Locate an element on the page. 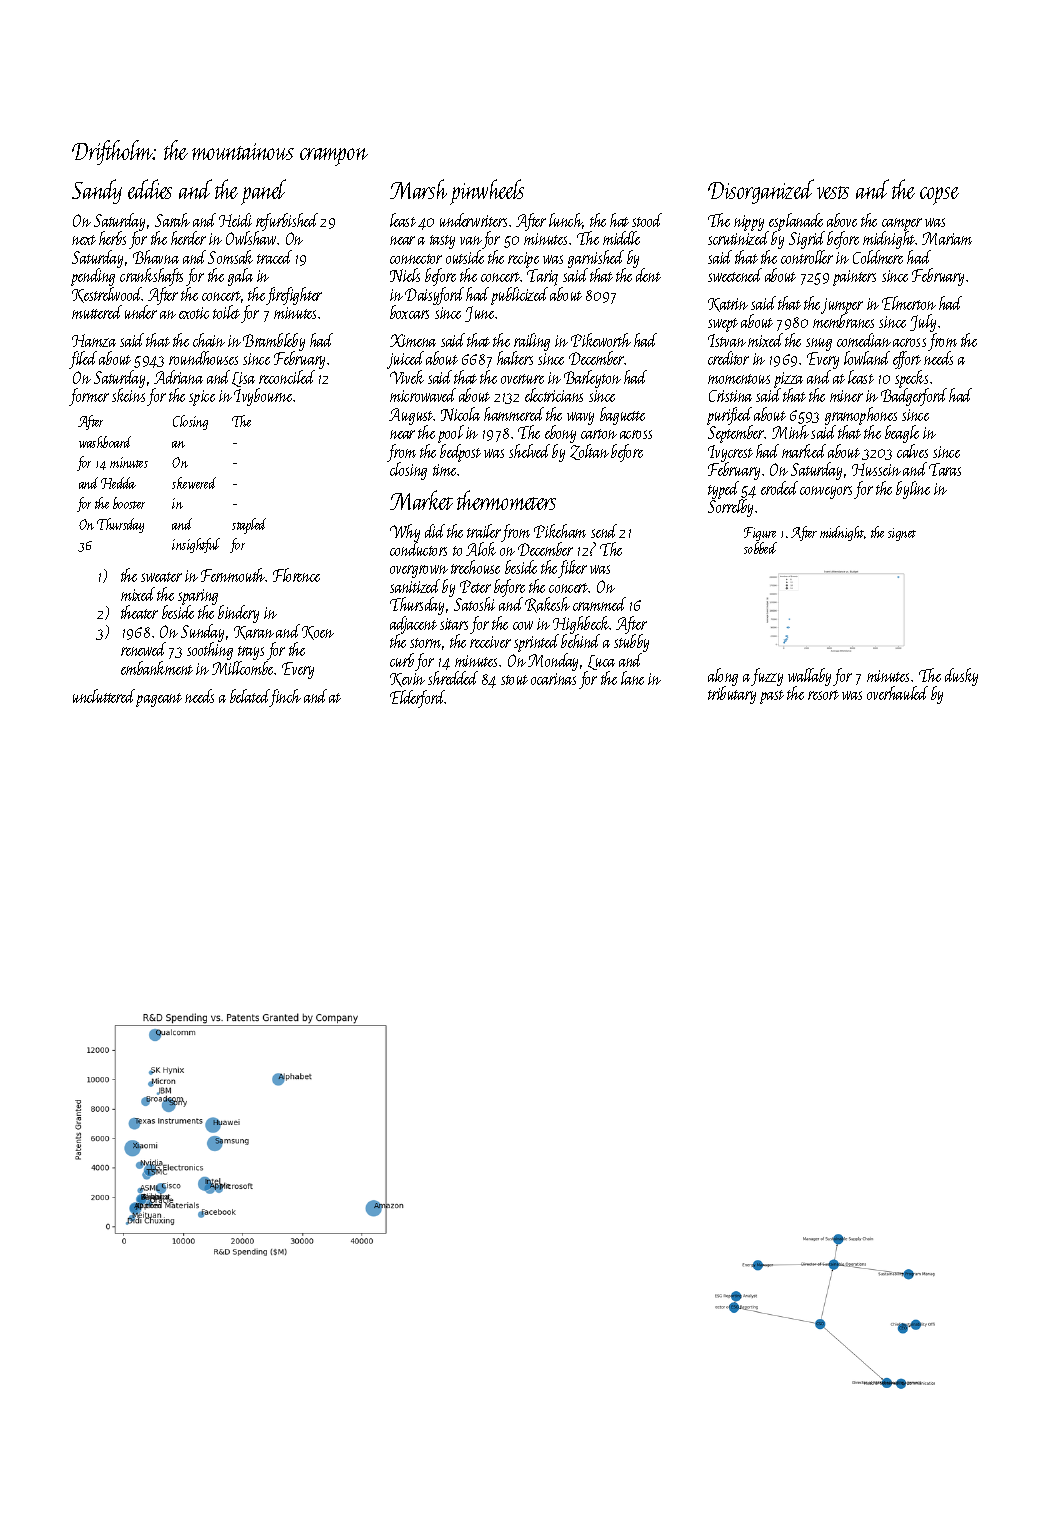 Image resolution: width=1053 pixels, height=1525 pixels. signet is located at coordinates (902, 534).
